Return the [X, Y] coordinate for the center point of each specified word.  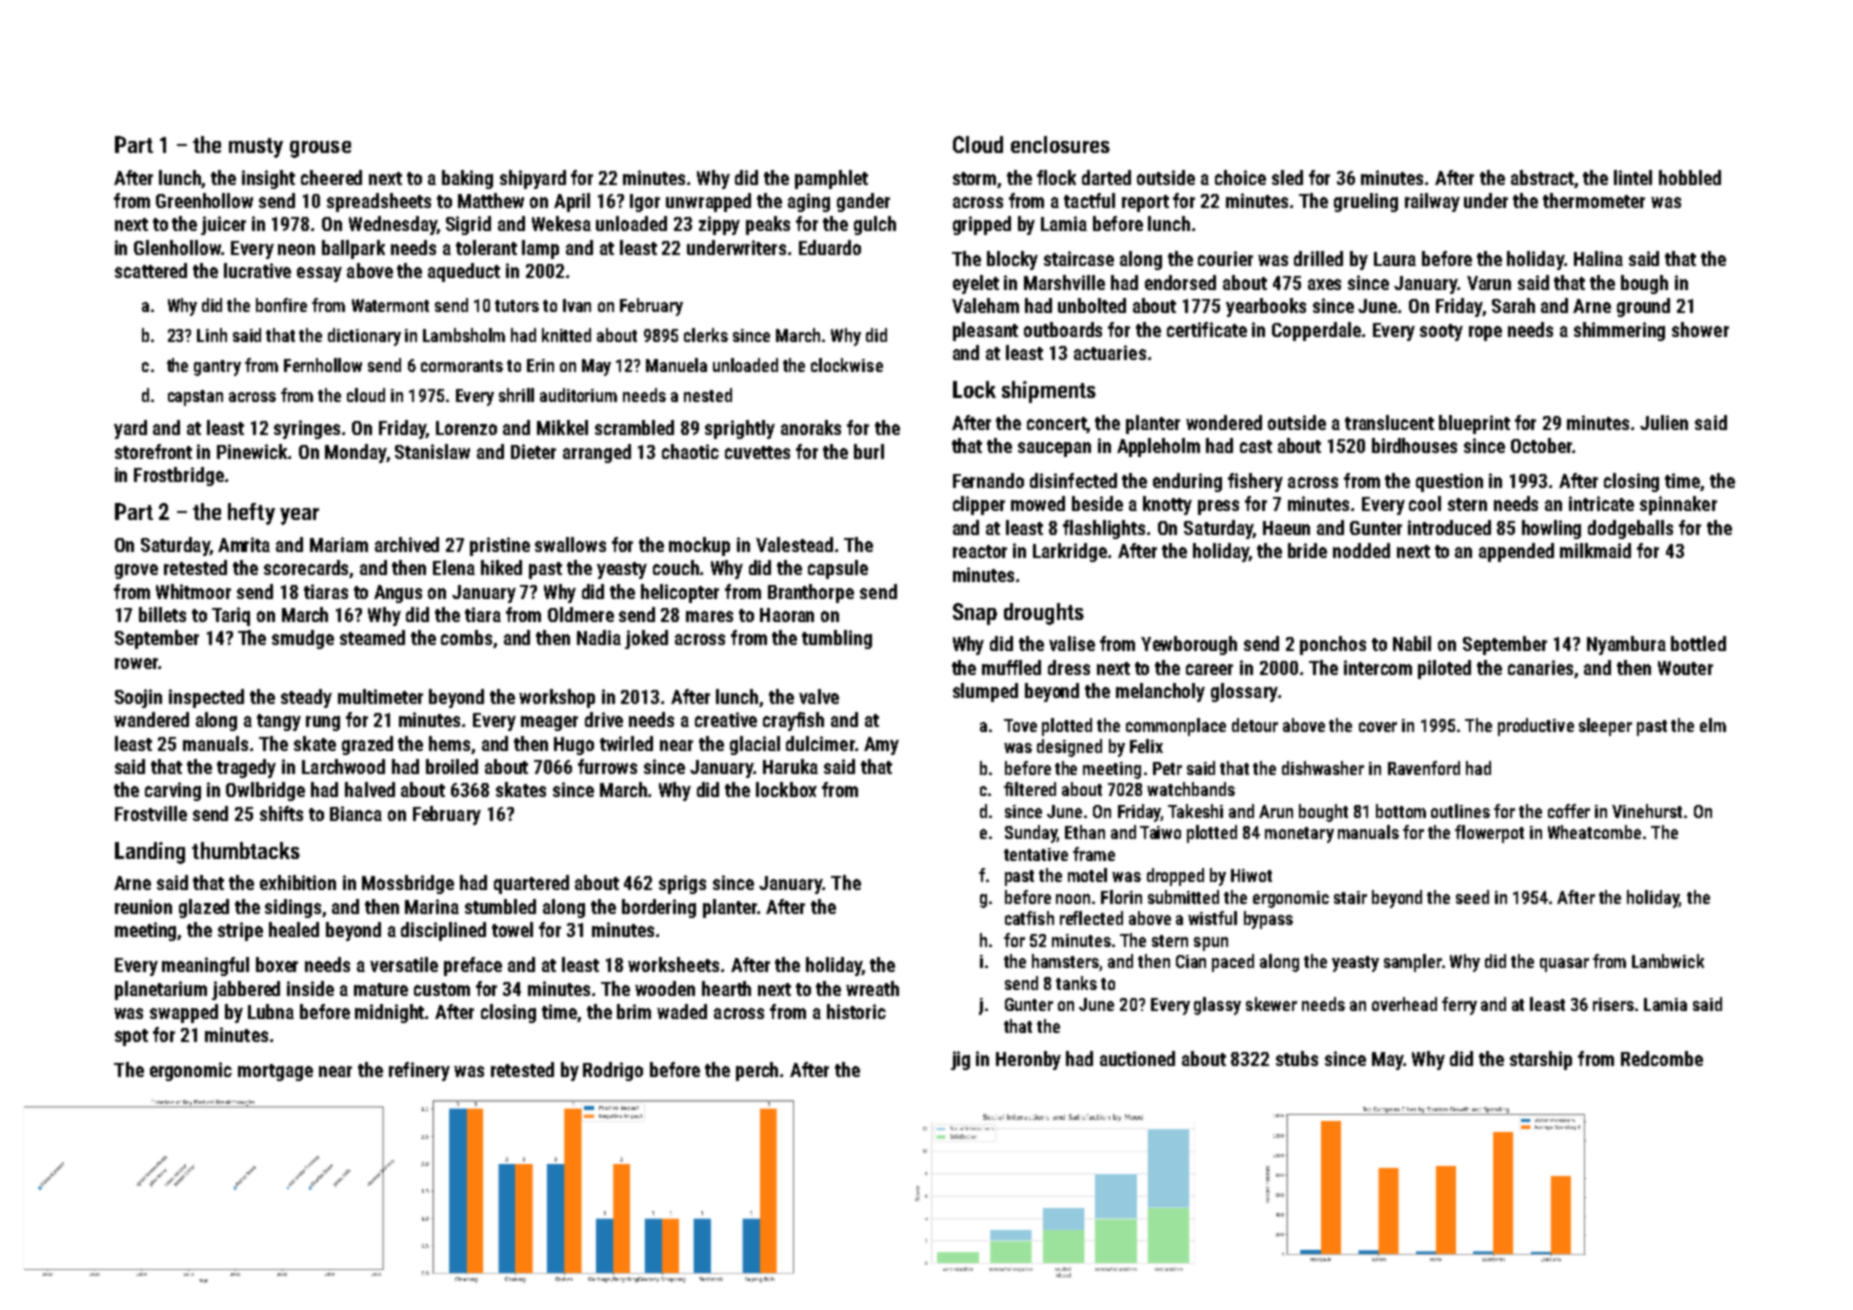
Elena [454, 567]
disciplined [443, 931]
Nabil [1412, 643]
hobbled [1690, 177]
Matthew [491, 200]
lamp [540, 249]
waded [682, 1011]
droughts [1044, 614]
